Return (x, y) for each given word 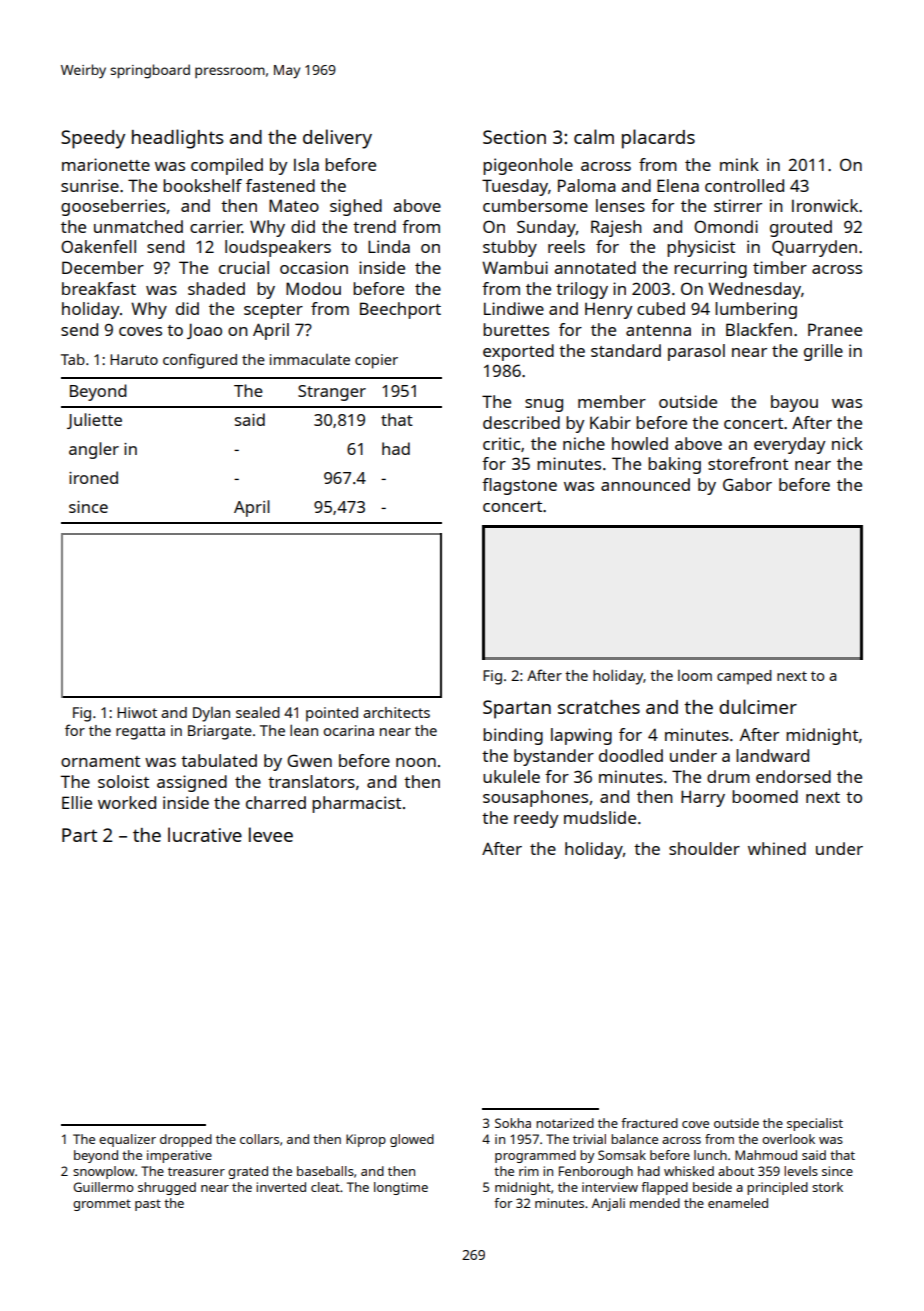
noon (416, 762)
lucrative (205, 834)
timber (780, 267)
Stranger (332, 393)
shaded (216, 288)
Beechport (400, 310)
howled (640, 443)
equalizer (127, 1140)
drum (728, 776)
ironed (93, 477)
